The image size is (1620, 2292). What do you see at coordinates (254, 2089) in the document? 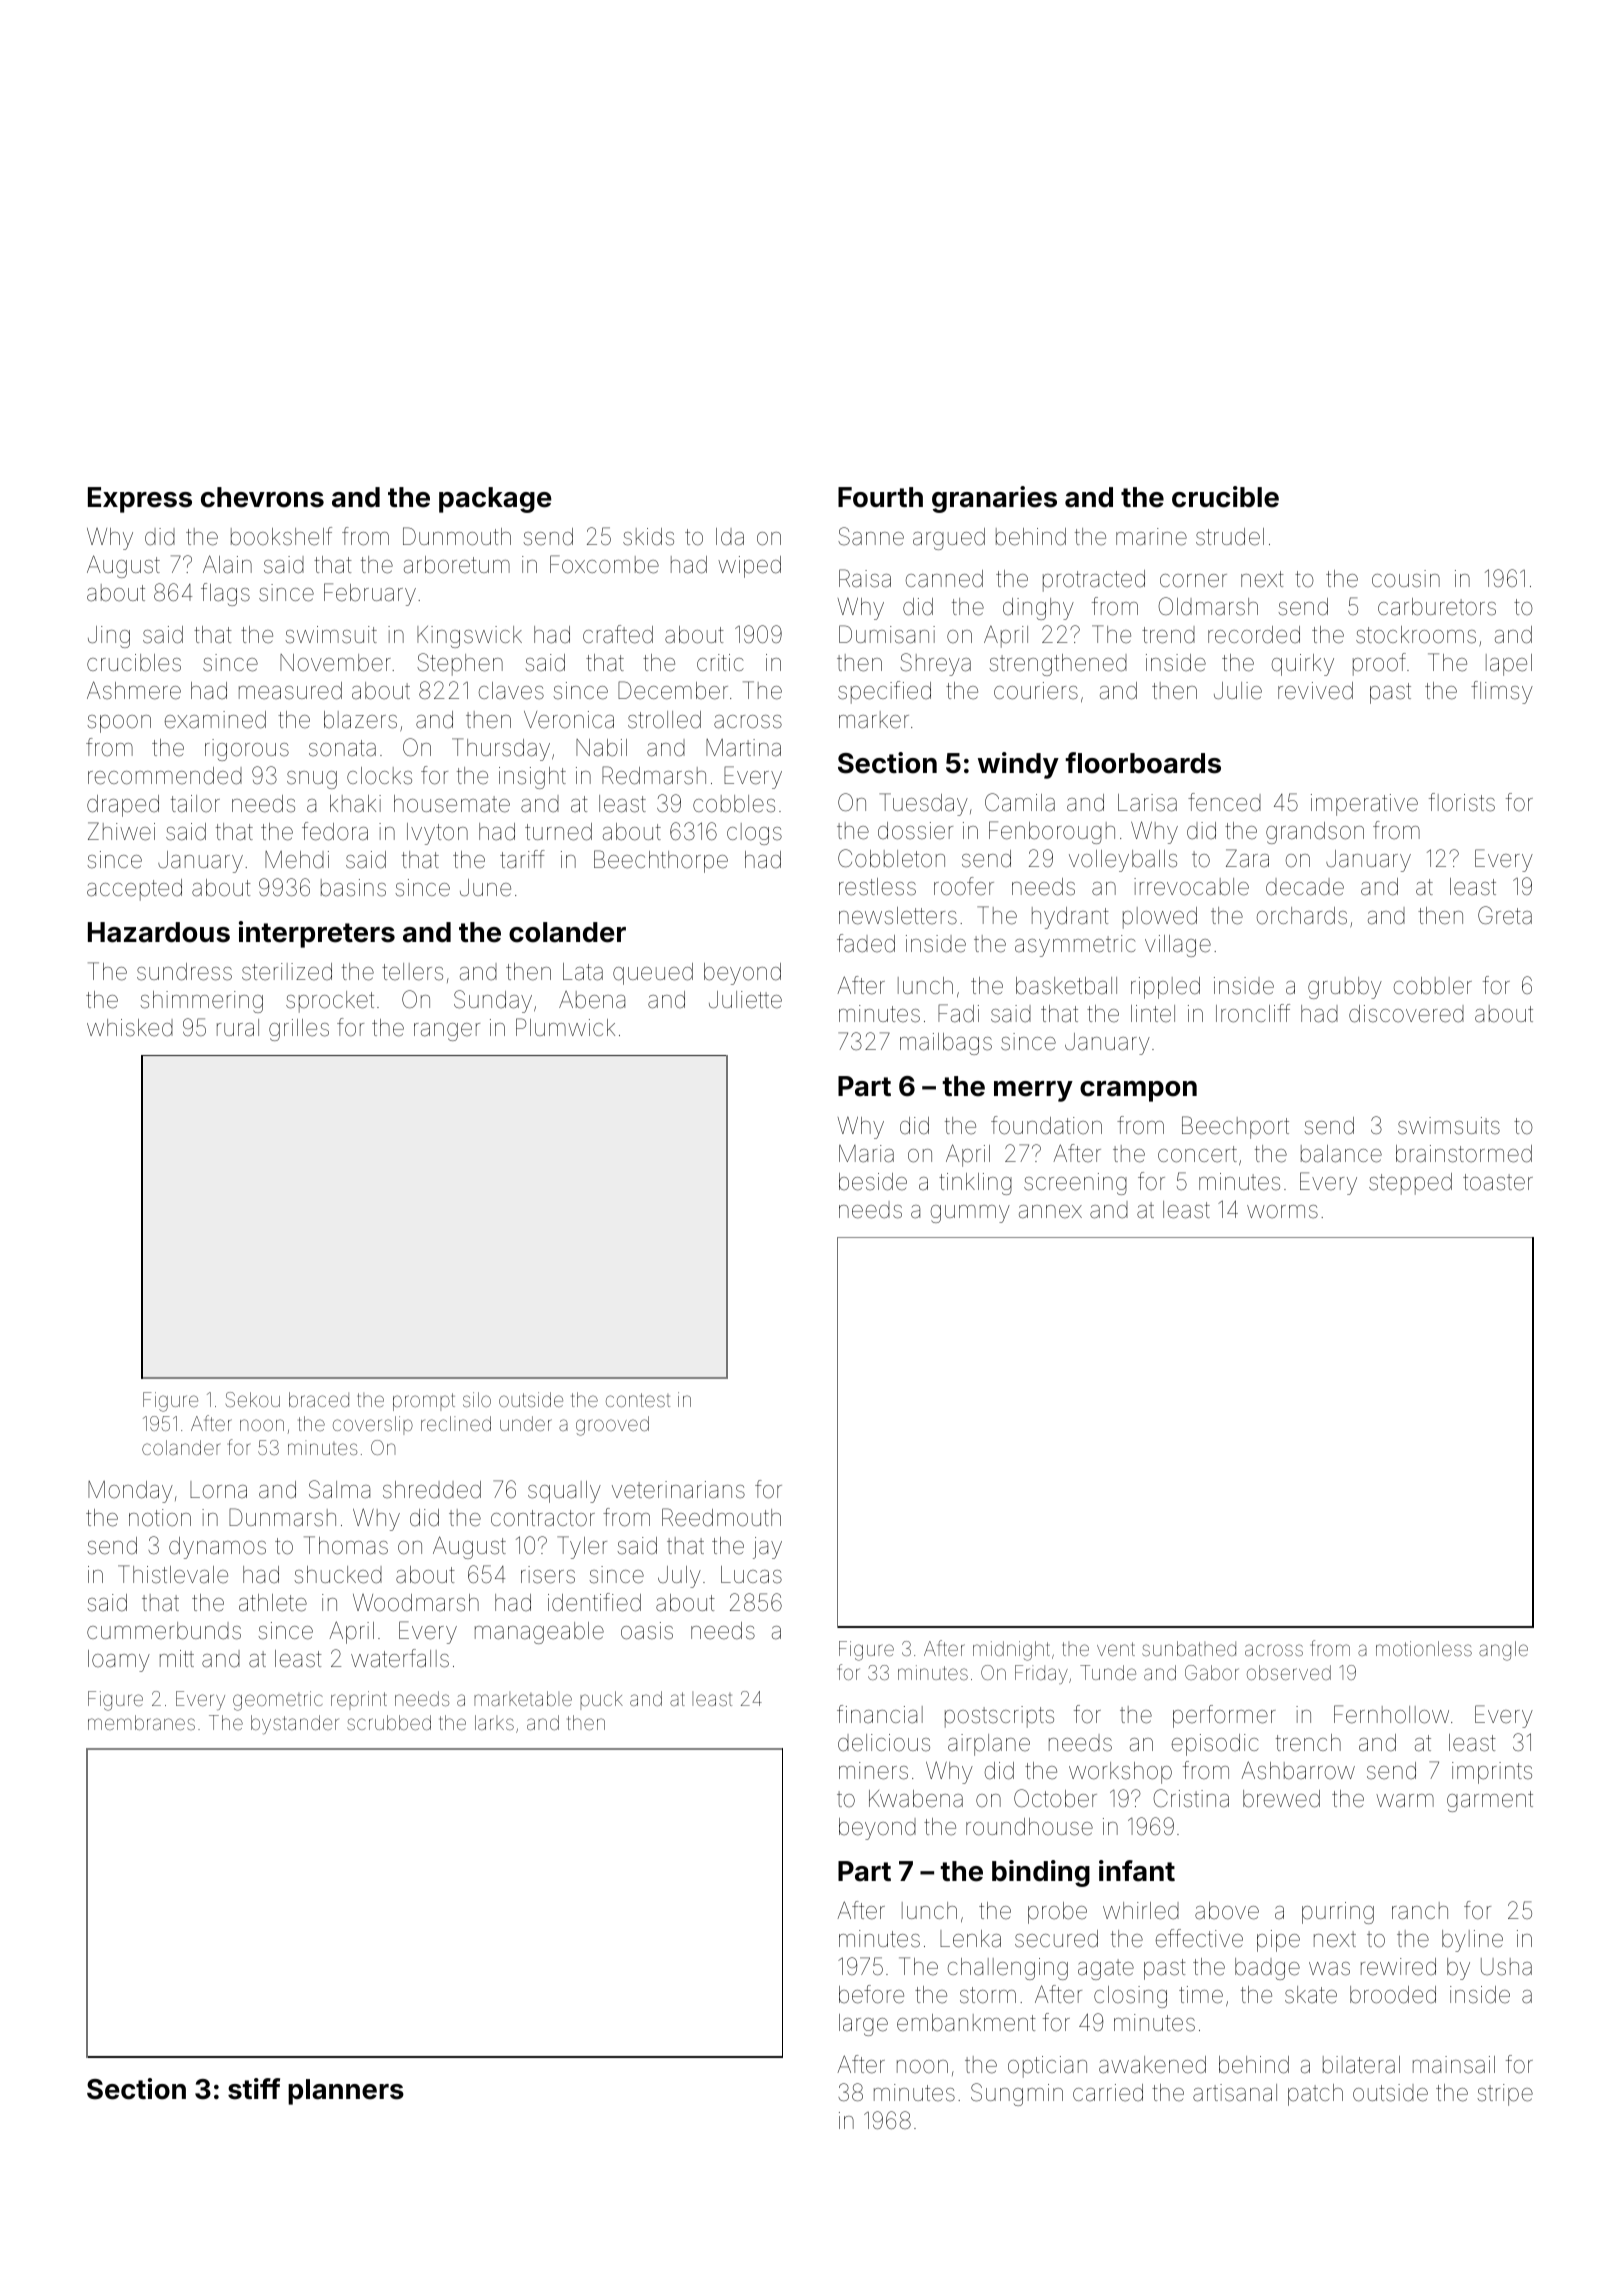
I see `stiff` at bounding box center [254, 2089].
